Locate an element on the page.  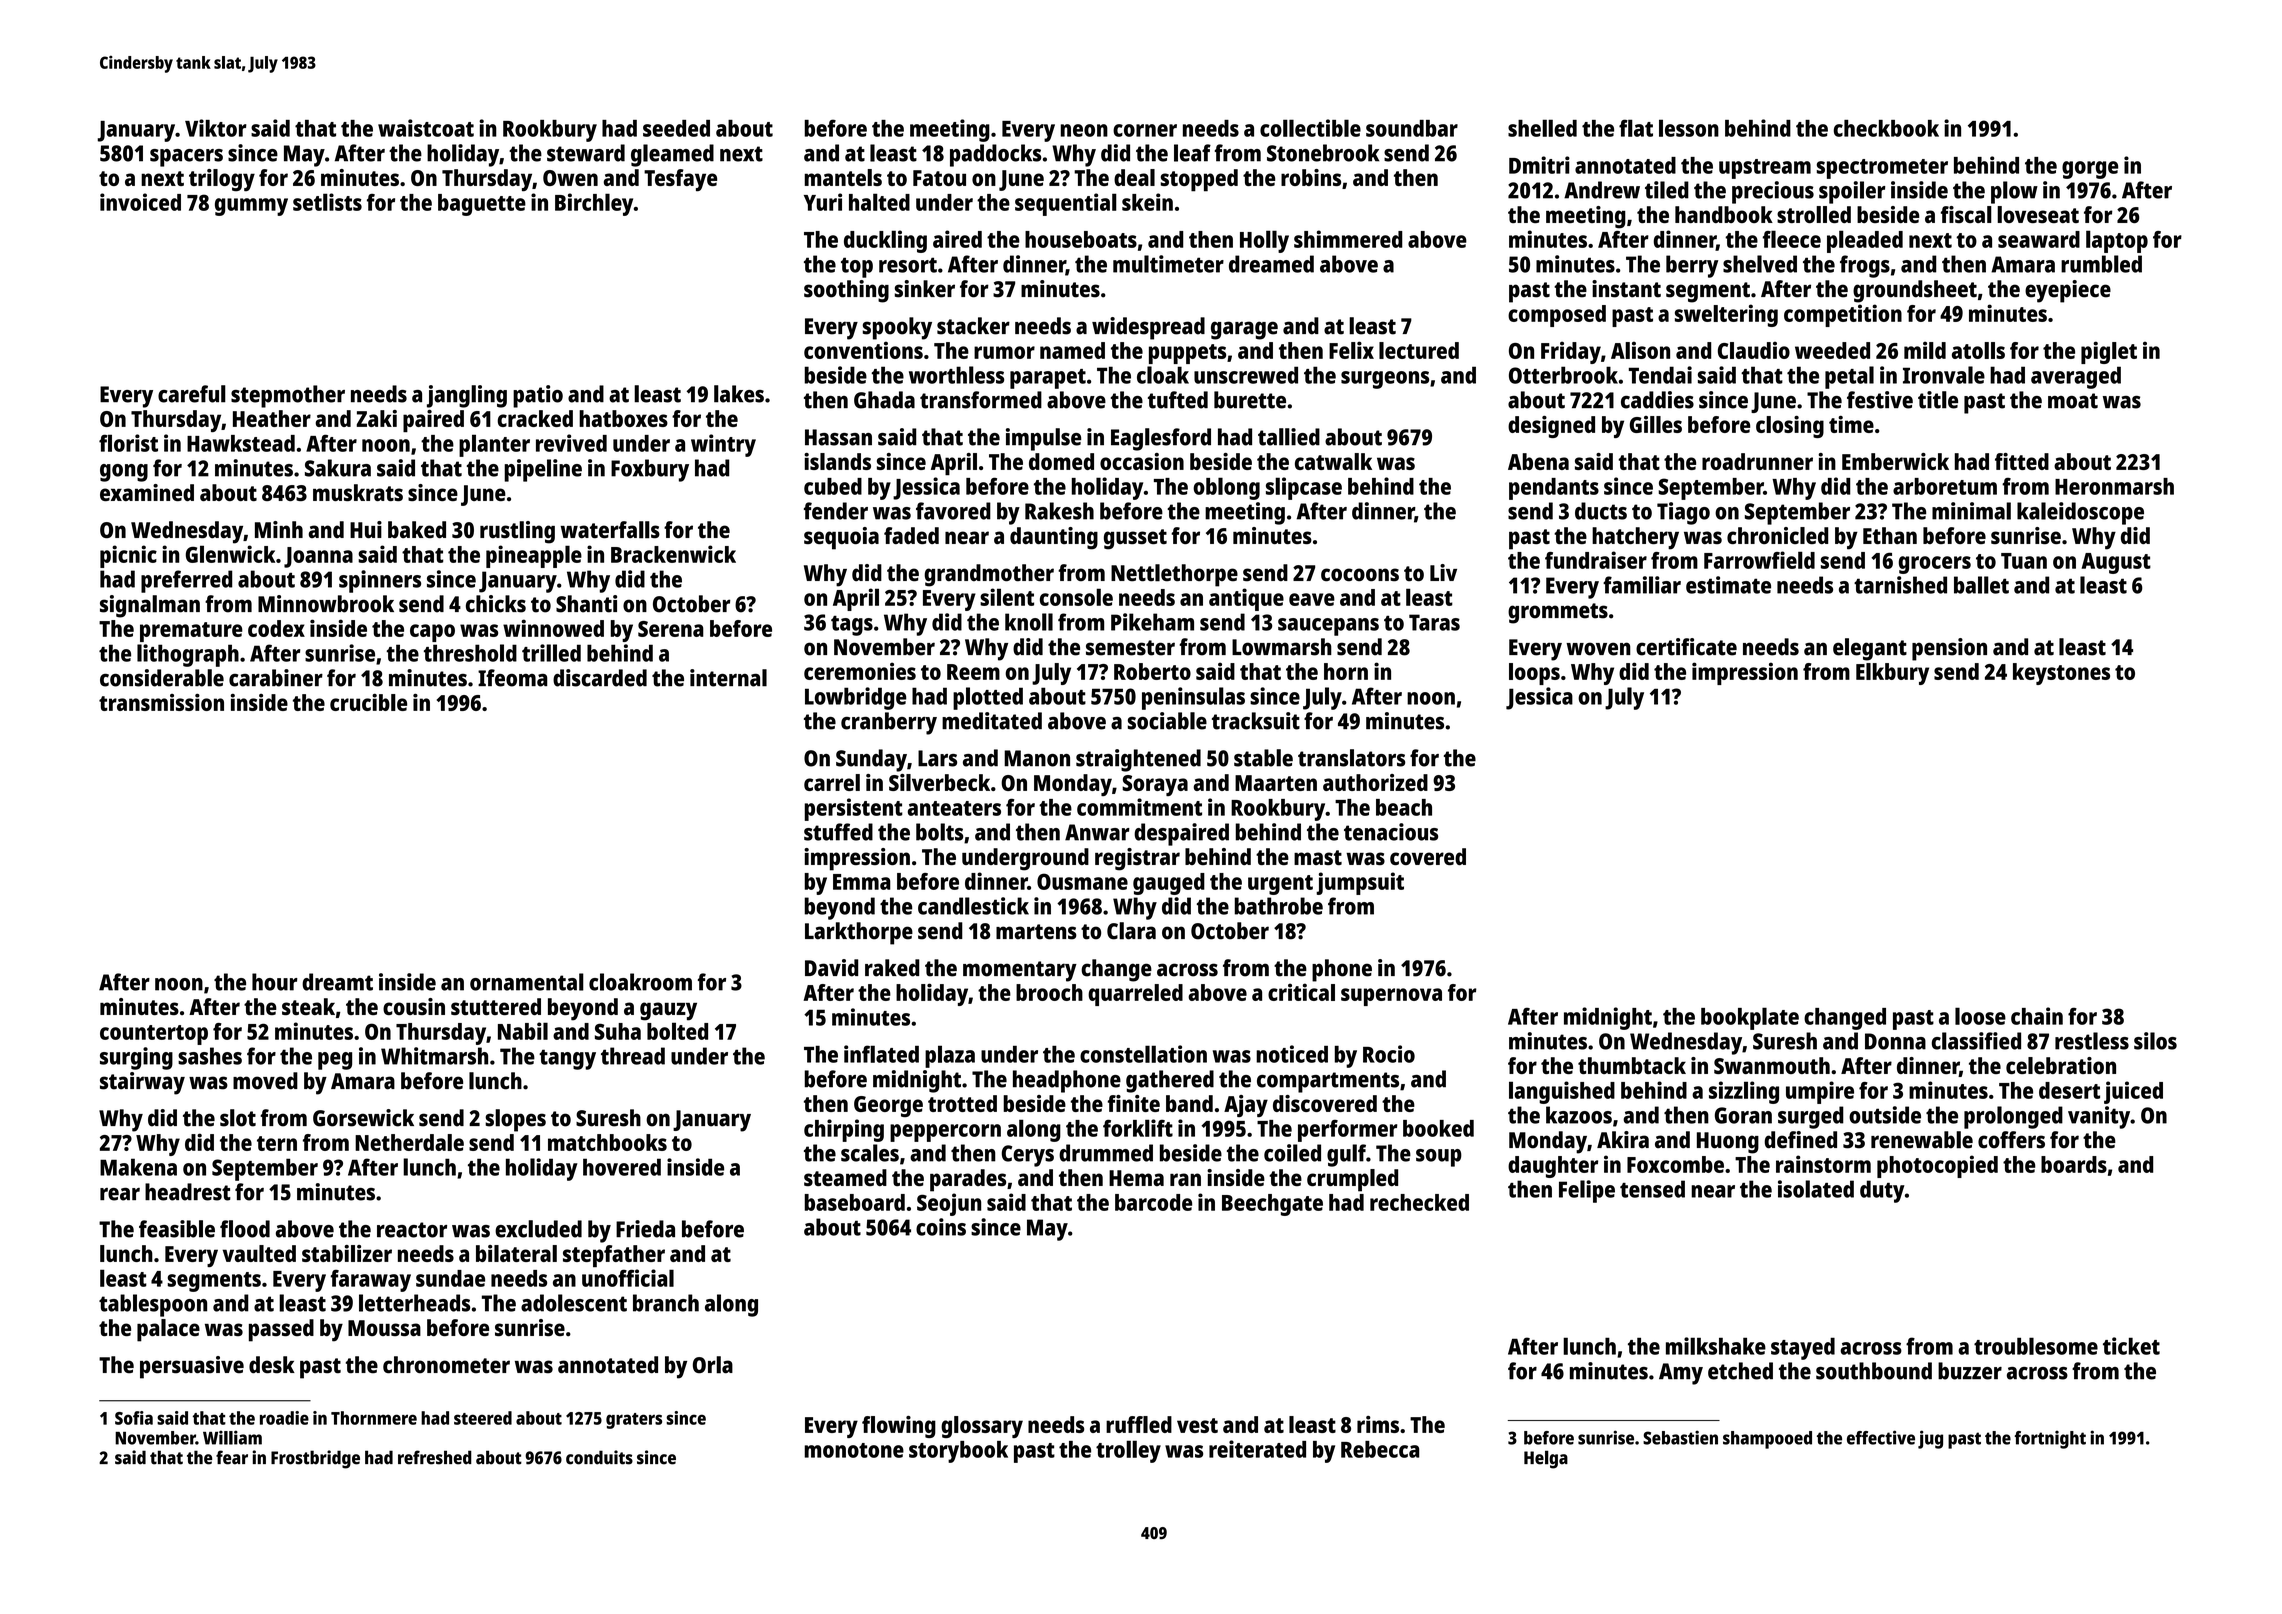
burette is located at coordinates (1250, 400).
